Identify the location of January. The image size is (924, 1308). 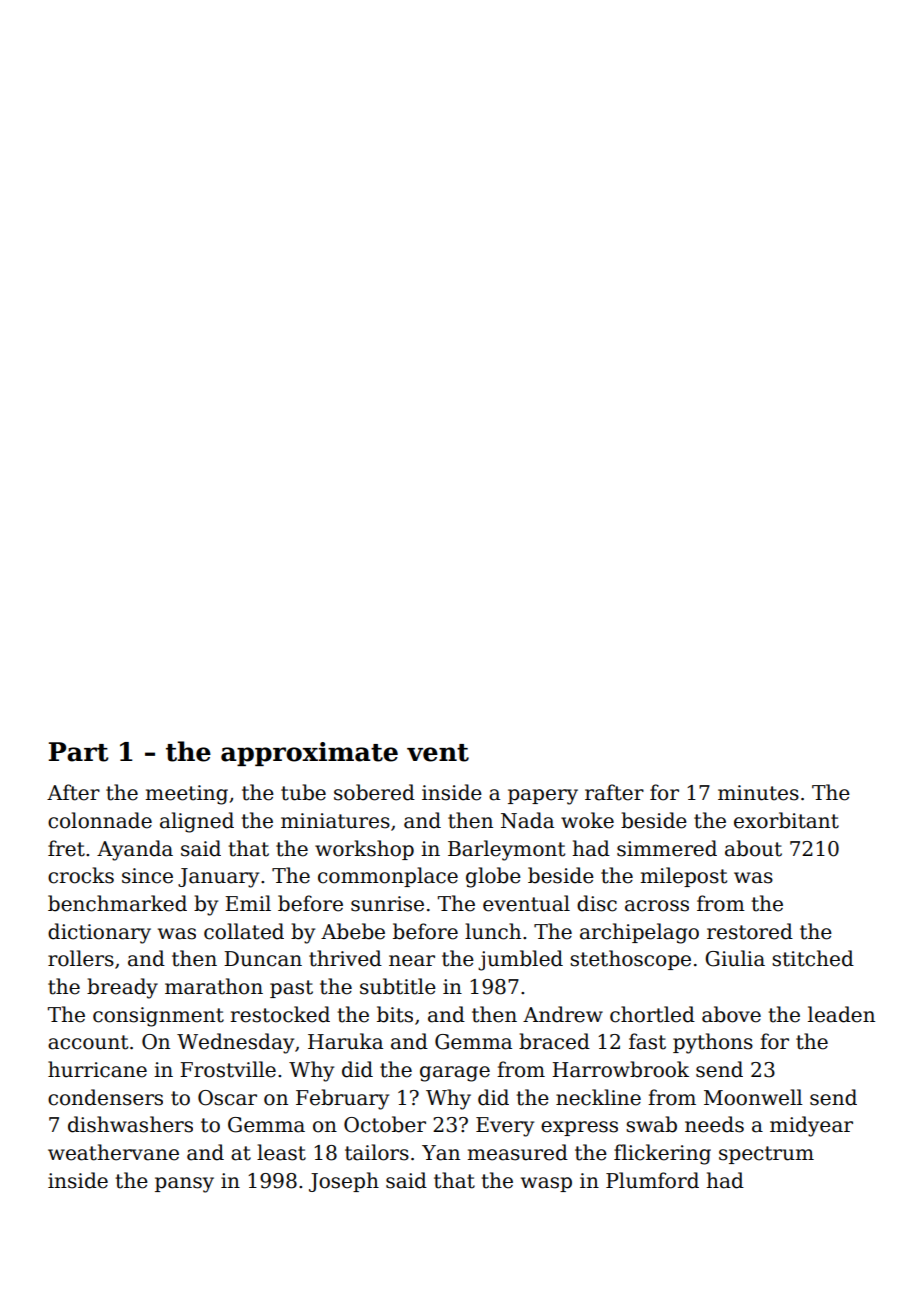
(218, 878).
